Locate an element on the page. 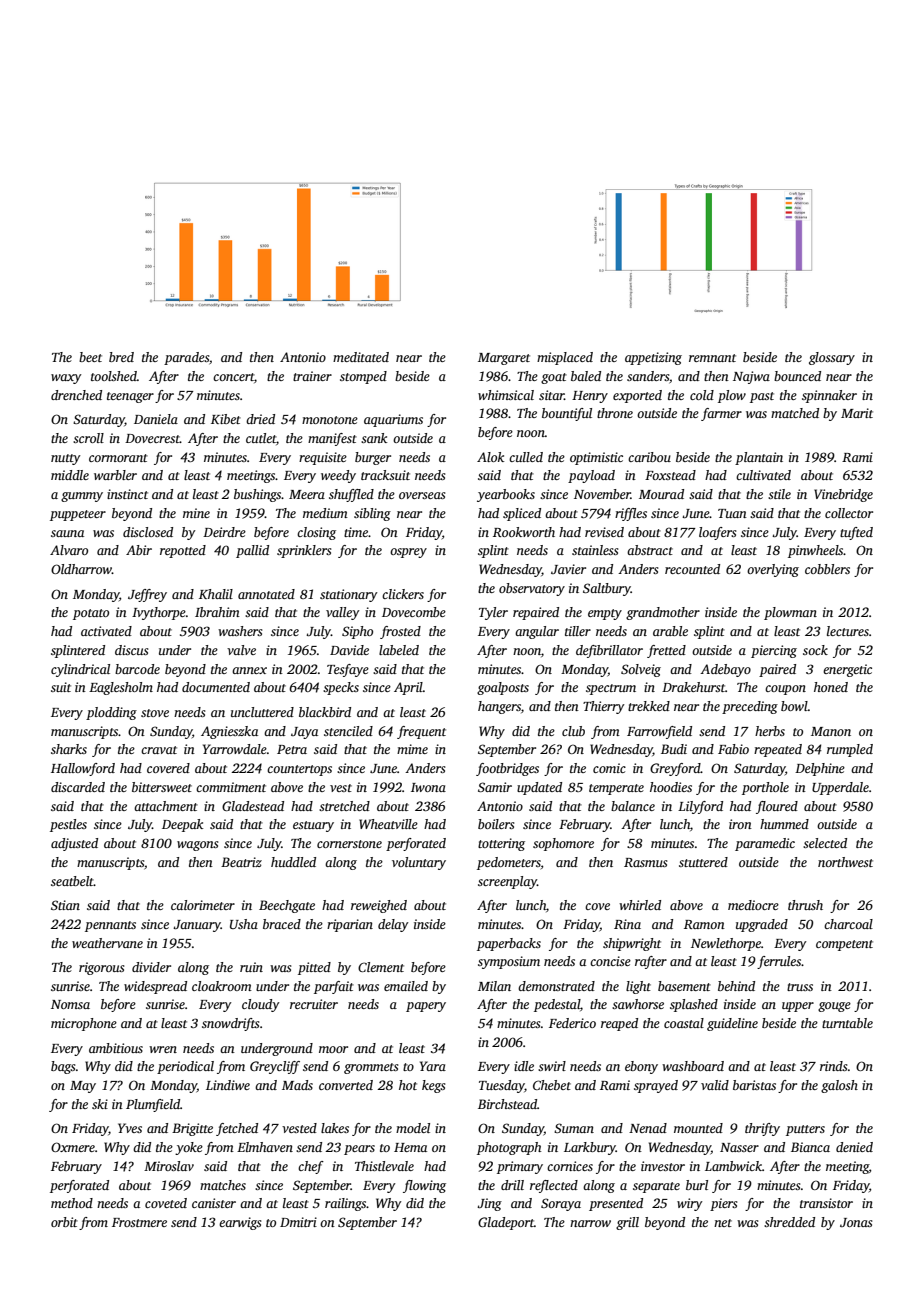  Daniela is located at coordinates (156, 419).
